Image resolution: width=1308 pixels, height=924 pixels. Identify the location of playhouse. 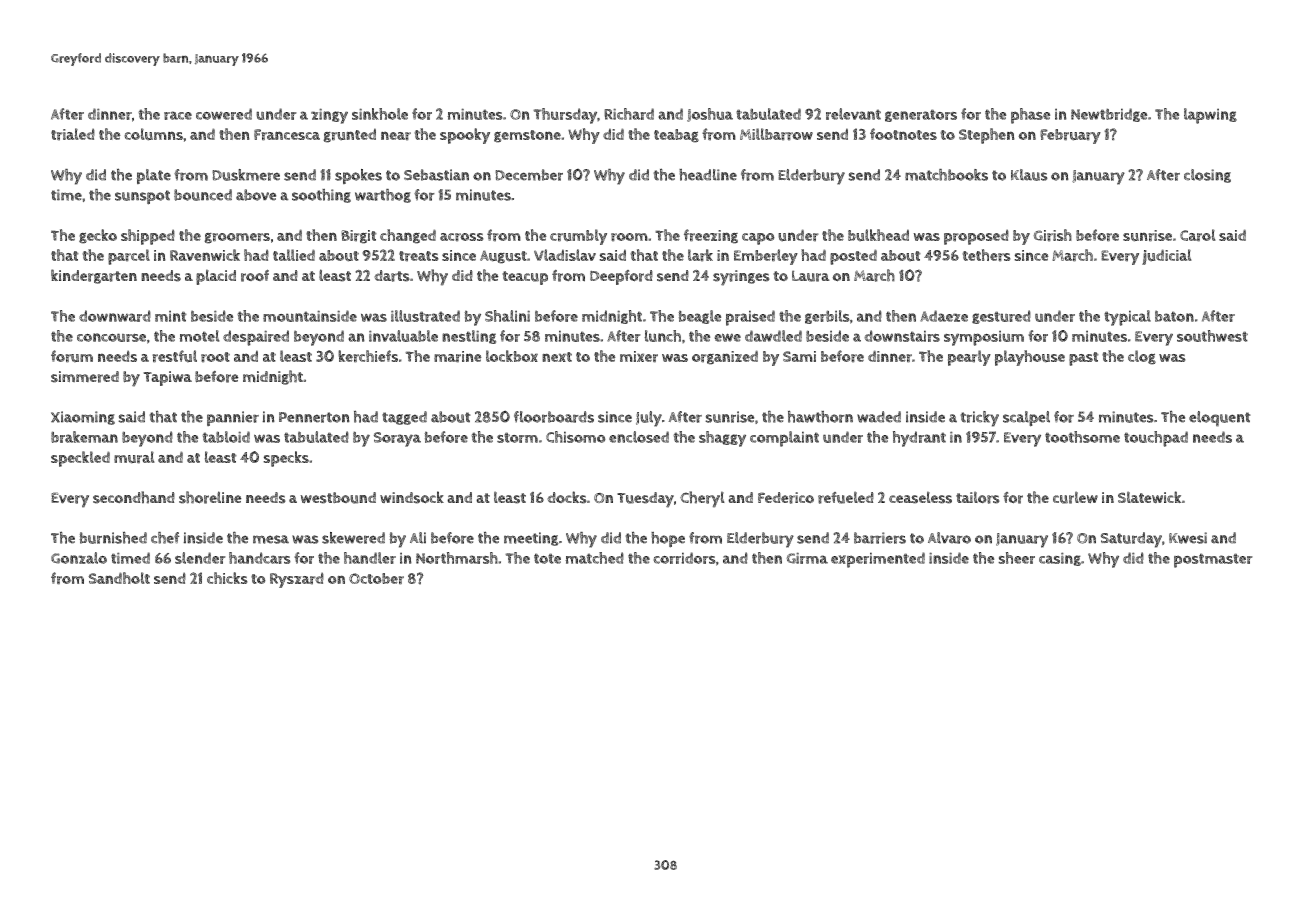
(1030, 358).
